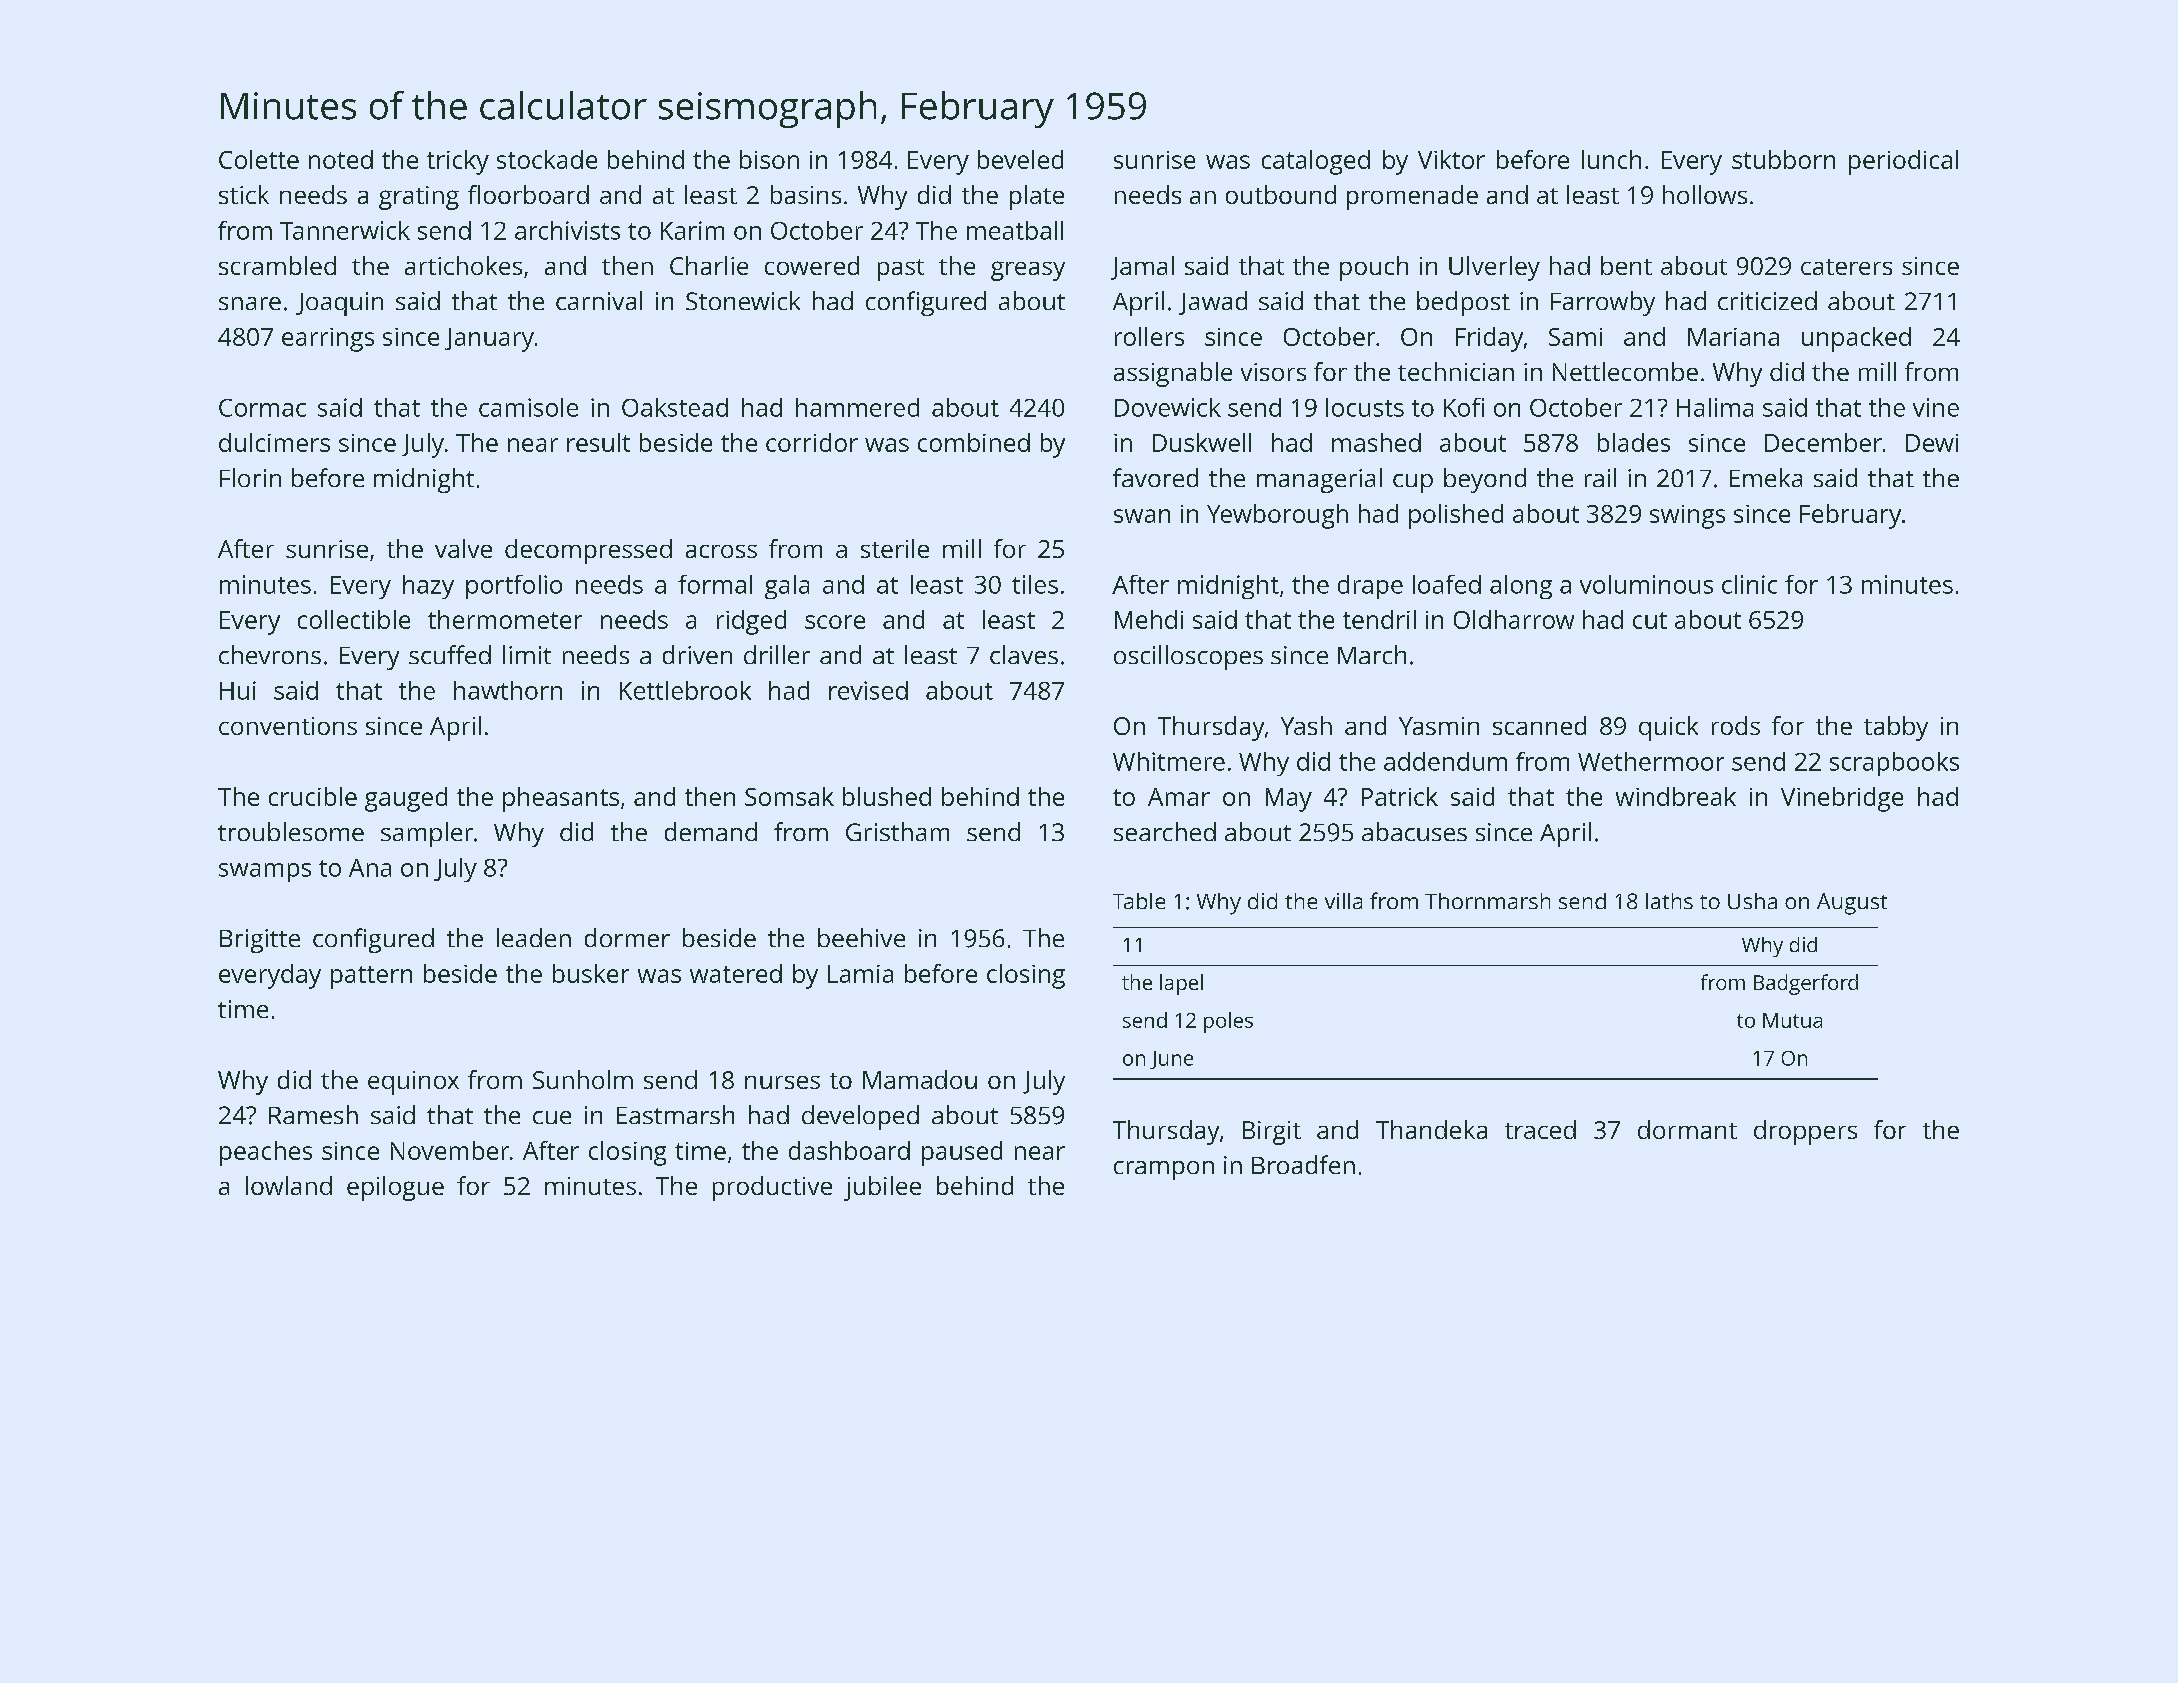 This screenshot has height=1683, width=2178. Describe the element at coordinates (1705, 194) in the screenshot. I see `hollows` at that location.
